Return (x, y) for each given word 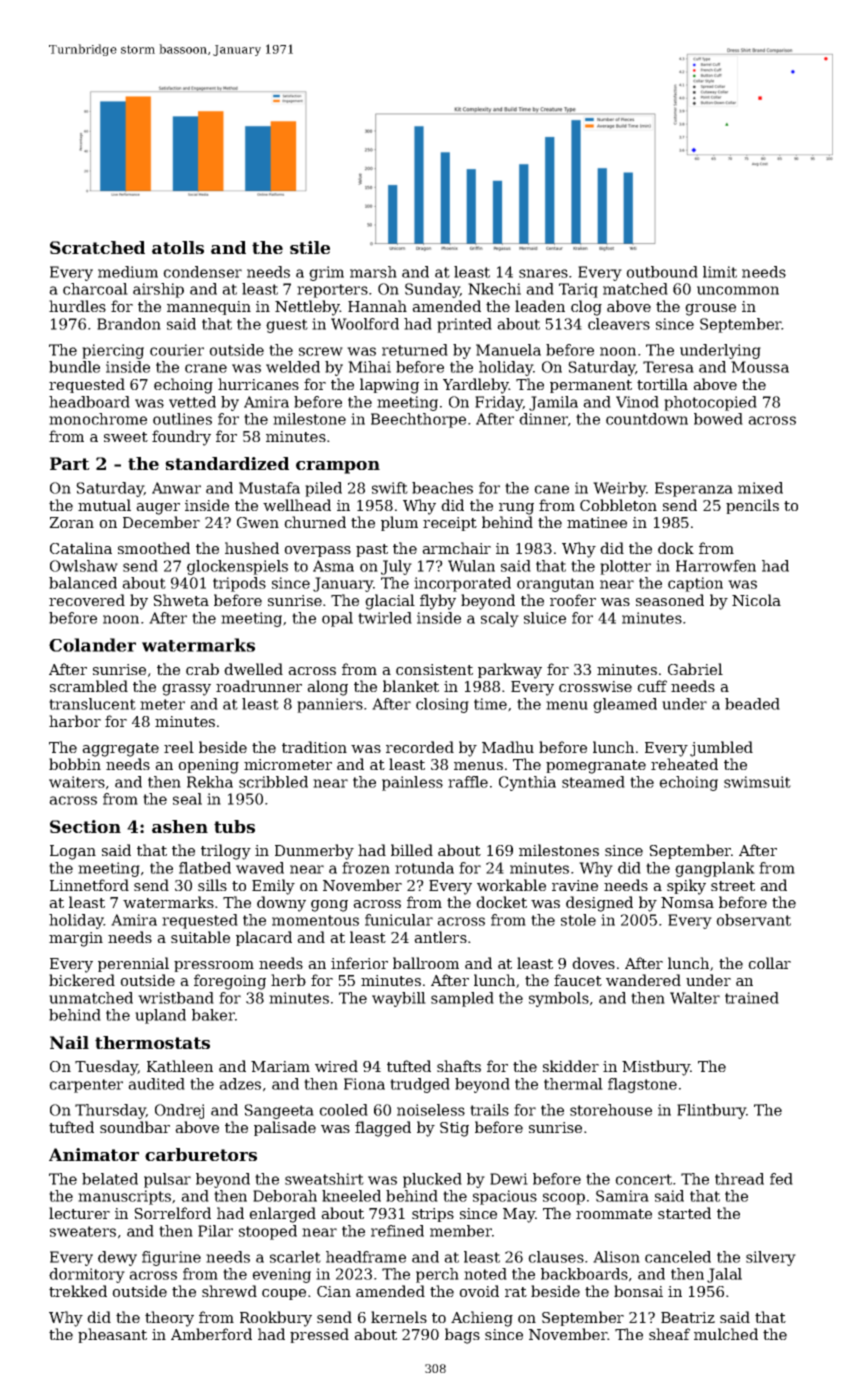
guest (287, 326)
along (327, 688)
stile (310, 247)
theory (169, 1319)
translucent (92, 704)
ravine (575, 885)
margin (76, 939)
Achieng (482, 1319)
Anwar (176, 488)
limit (720, 272)
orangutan (555, 585)
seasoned (670, 600)
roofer (573, 600)
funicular (399, 920)
